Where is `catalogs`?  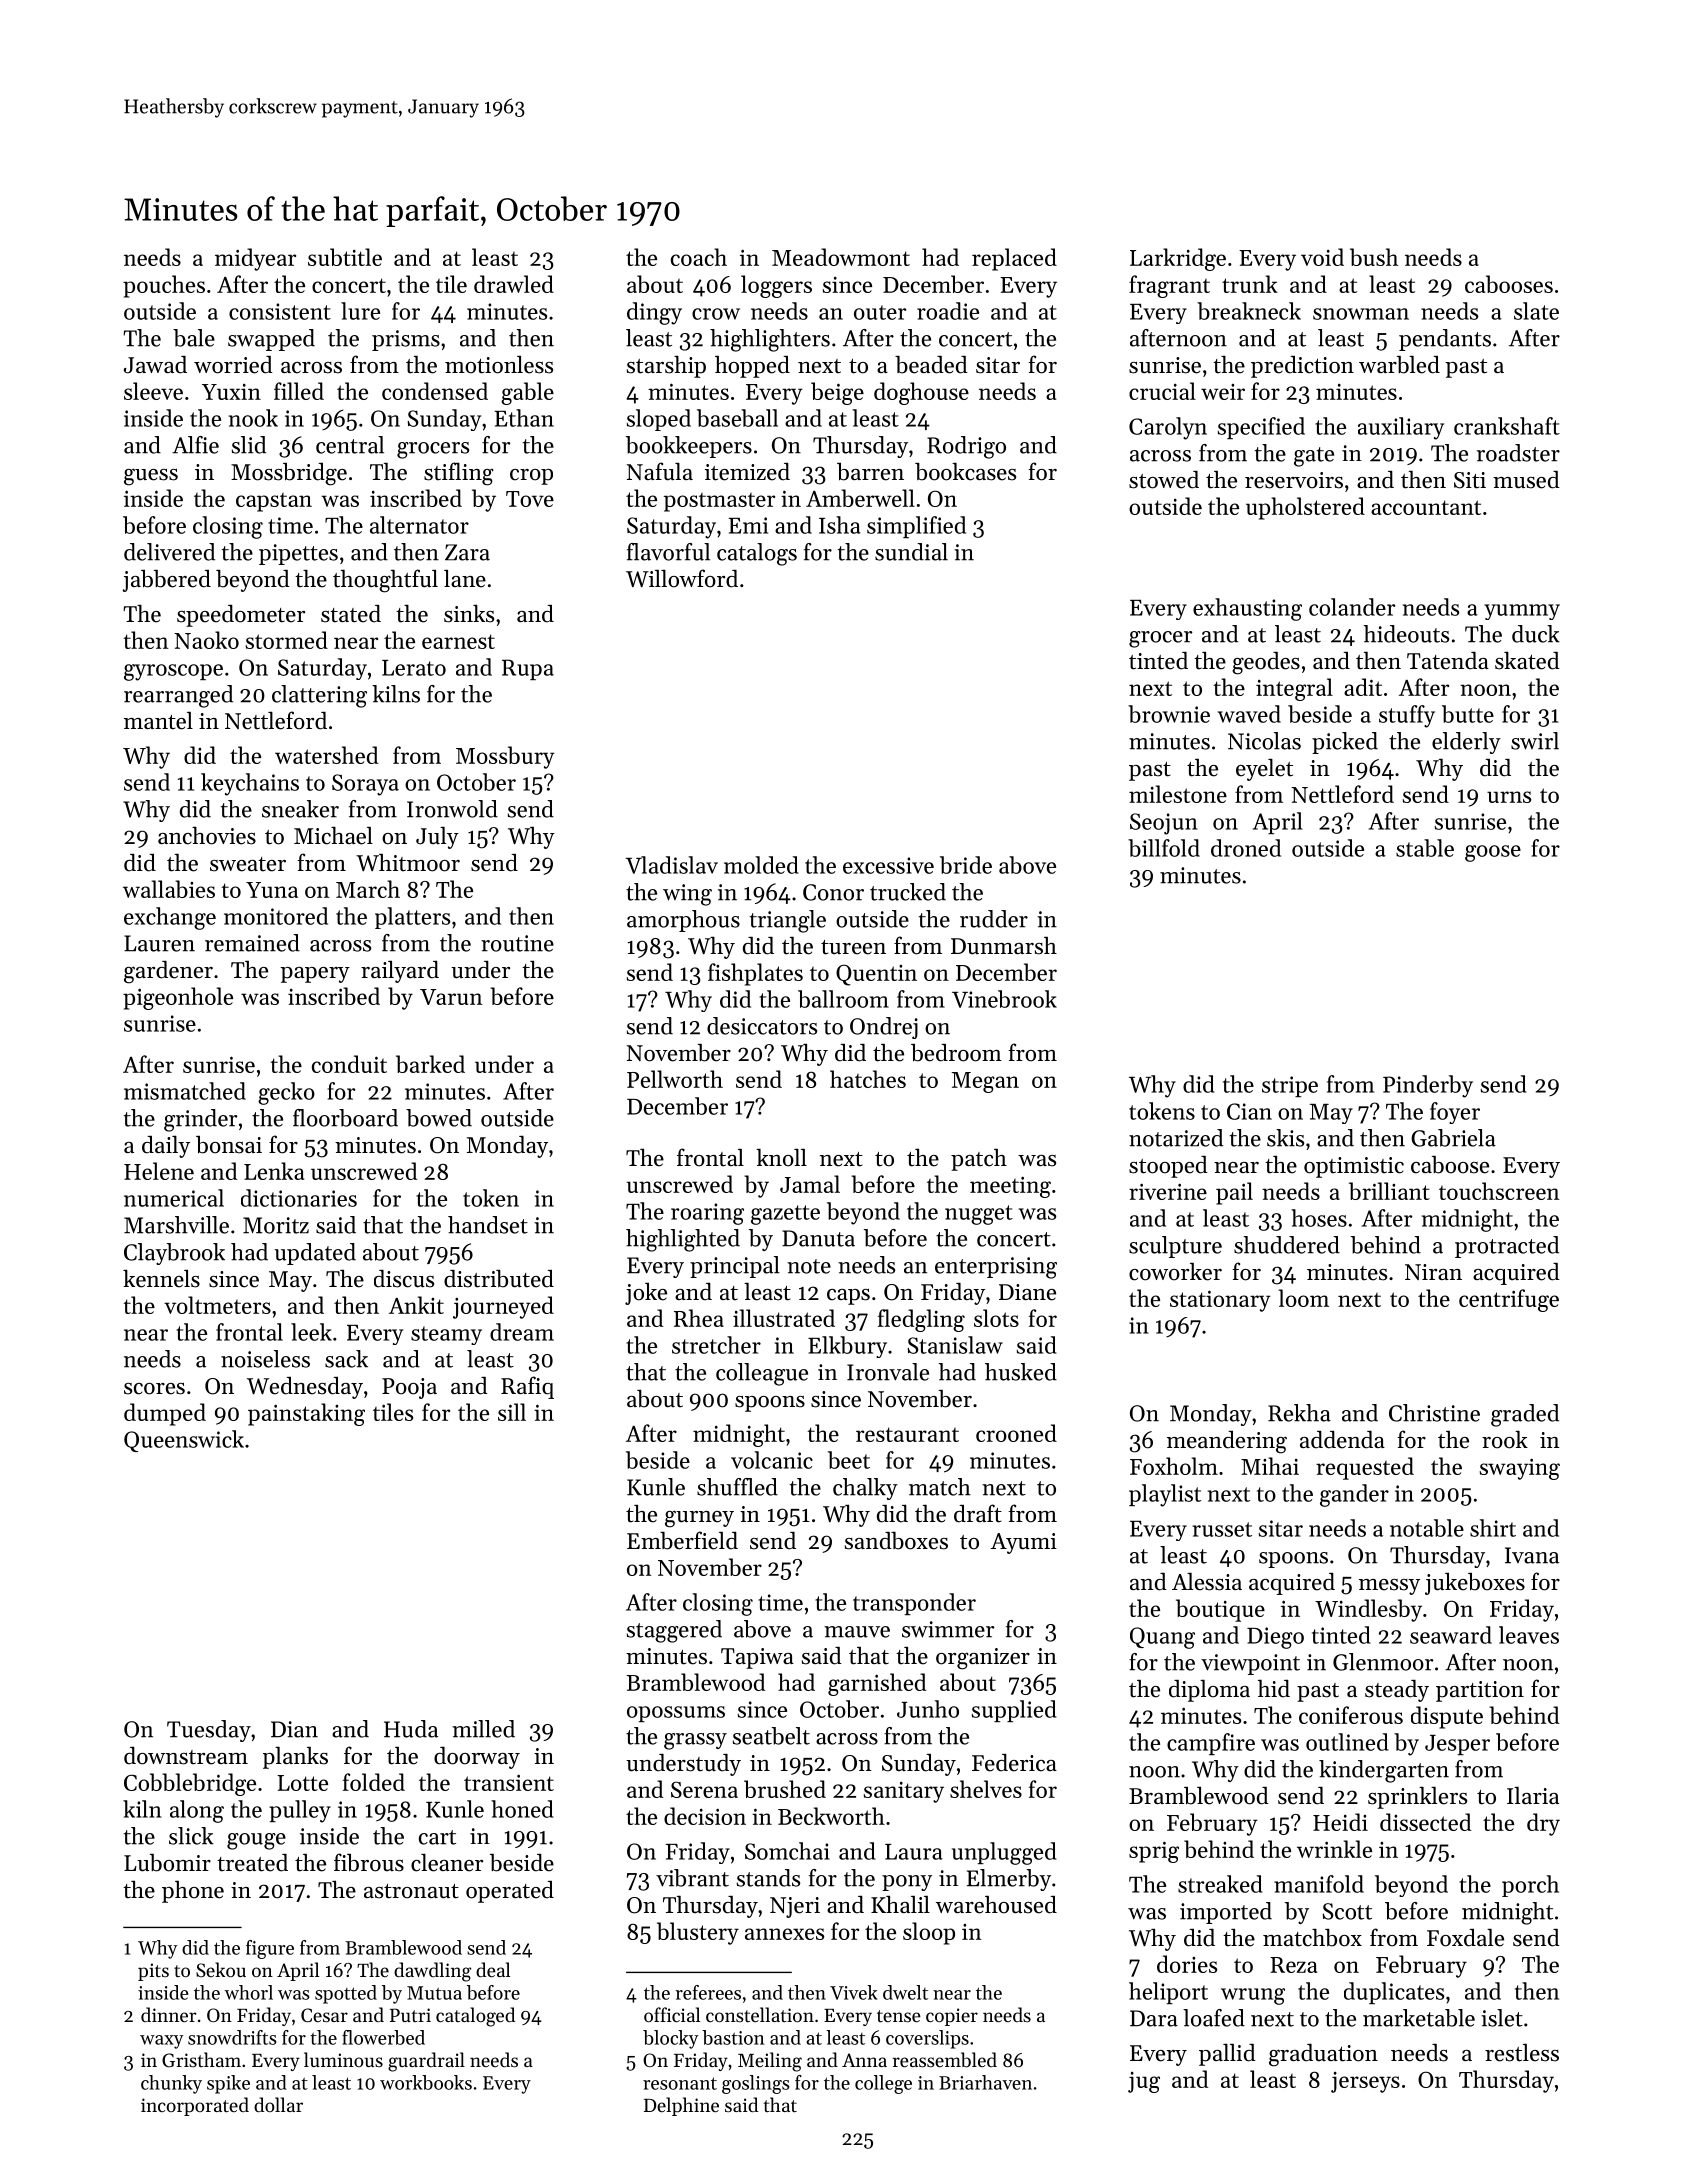 catalogs is located at coordinates (757, 554).
